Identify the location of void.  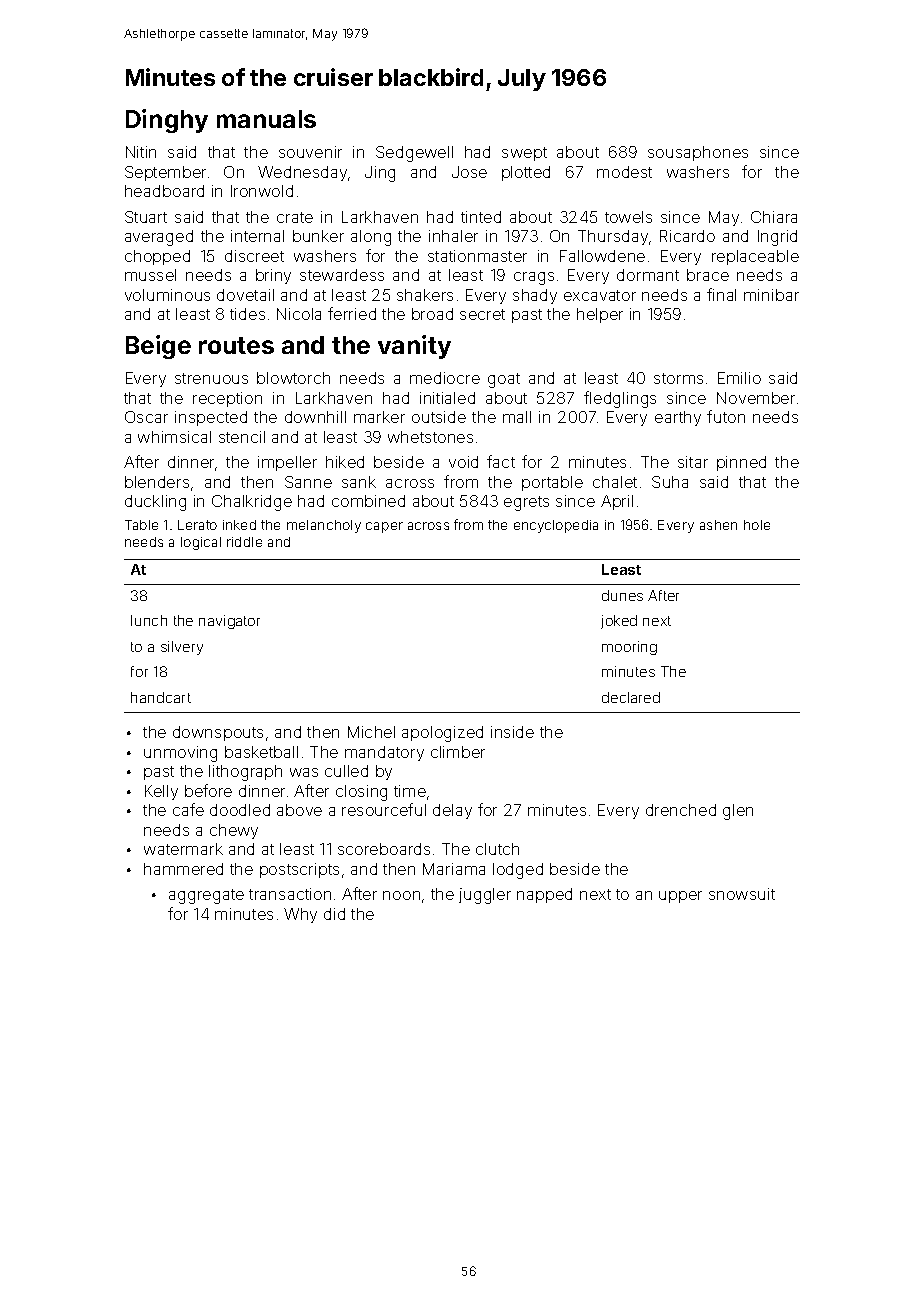
(463, 462).
